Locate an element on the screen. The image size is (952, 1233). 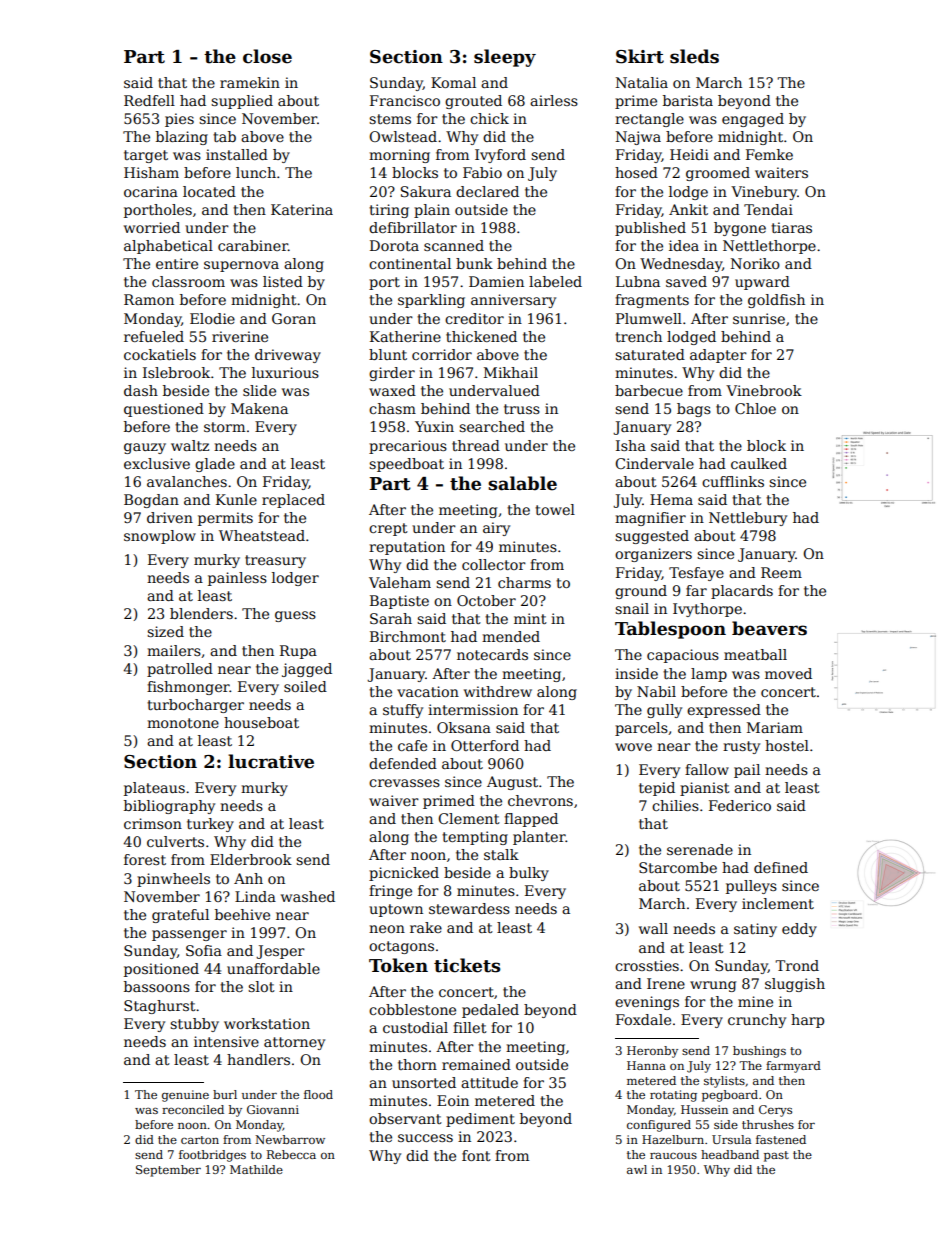
sleds is located at coordinates (694, 56).
